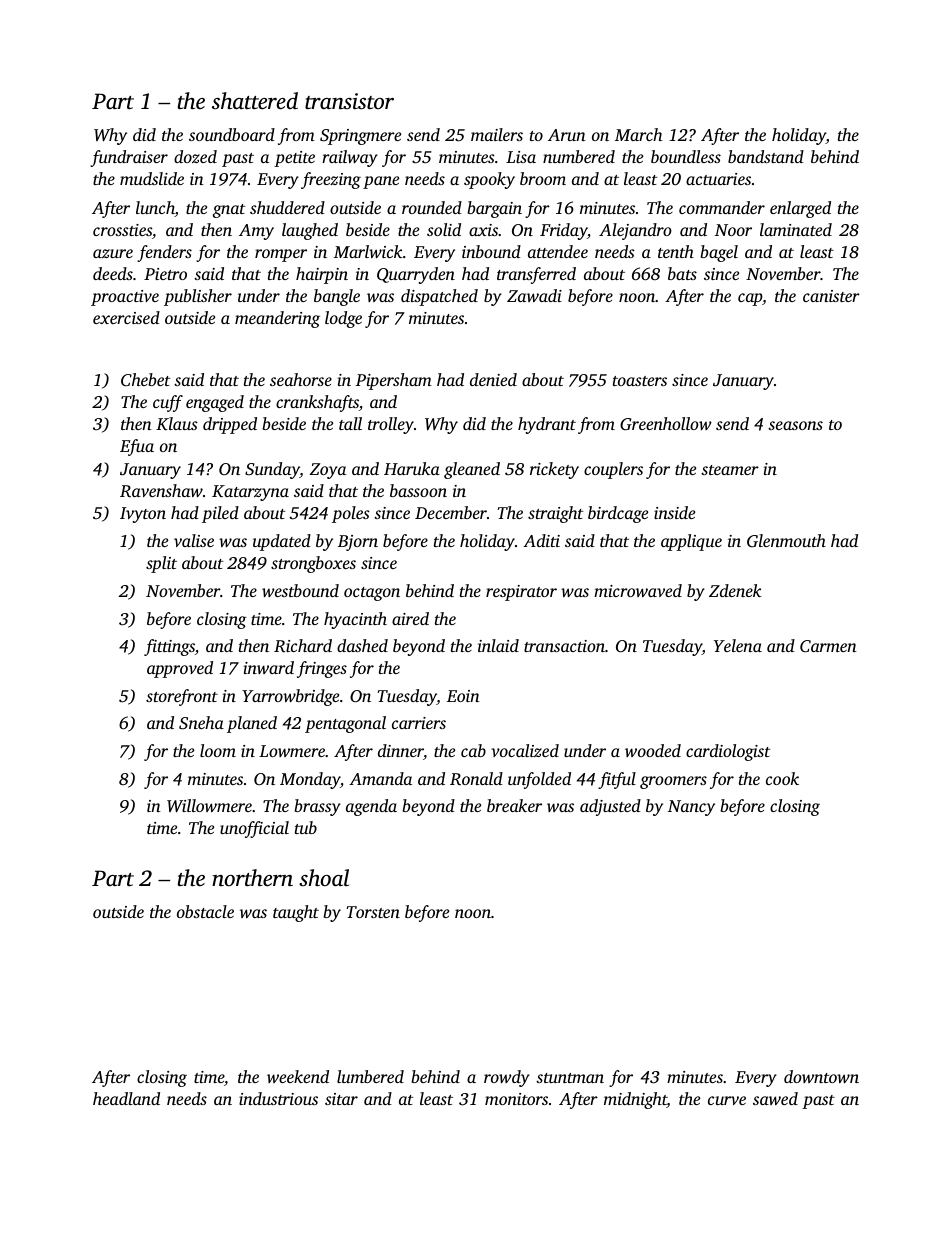  What do you see at coordinates (137, 447) in the image?
I see `Efua` at bounding box center [137, 447].
